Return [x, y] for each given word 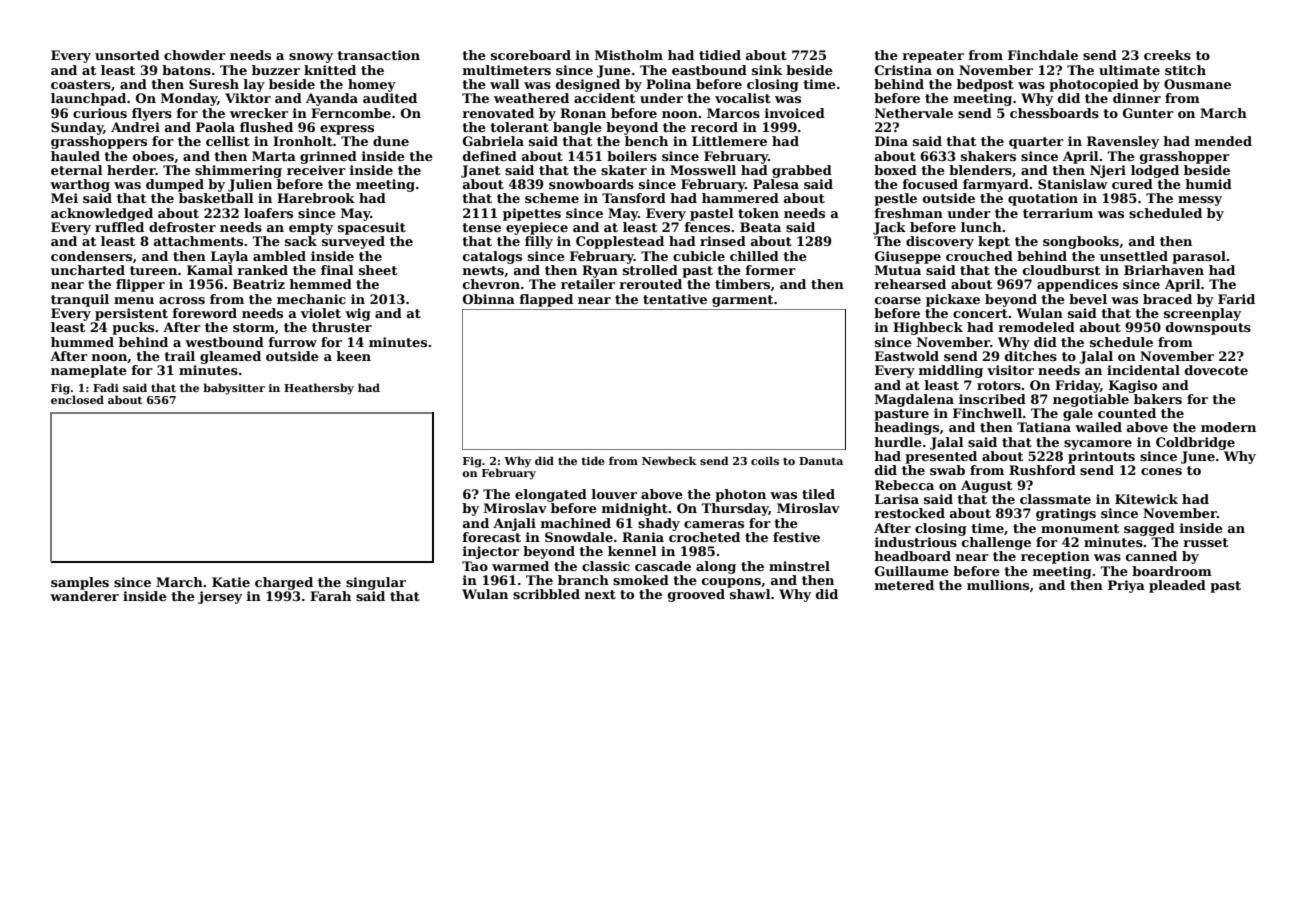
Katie [231, 582]
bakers [1158, 399]
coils [765, 460]
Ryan [600, 271]
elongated [551, 495]
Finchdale [1043, 55]
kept [994, 242]
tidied [720, 55]
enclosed [77, 399]
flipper [140, 285]
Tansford [634, 198]
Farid [1236, 299]
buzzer [276, 70]
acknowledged [102, 214]
